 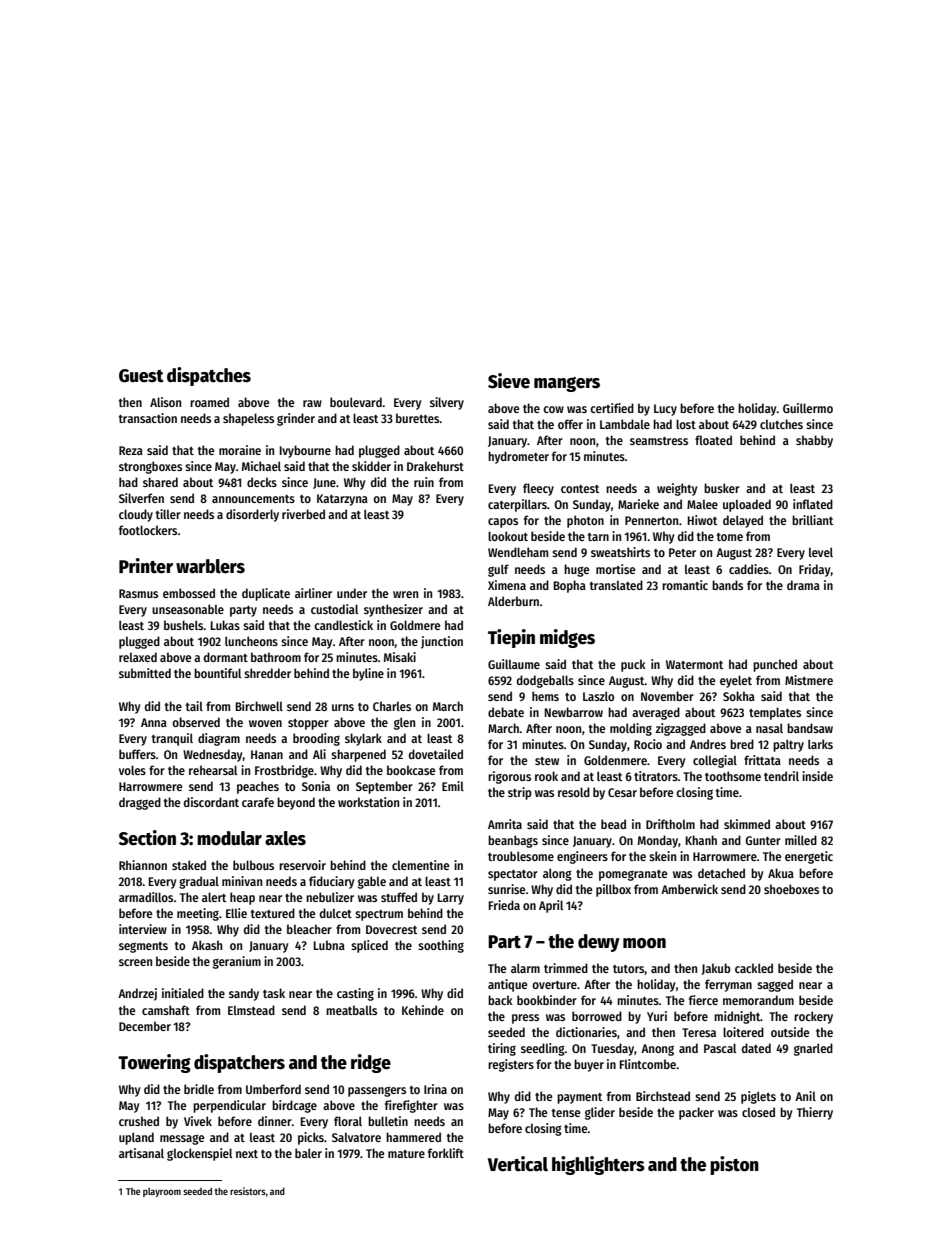 I want to click on workstation, so click(x=368, y=802).
